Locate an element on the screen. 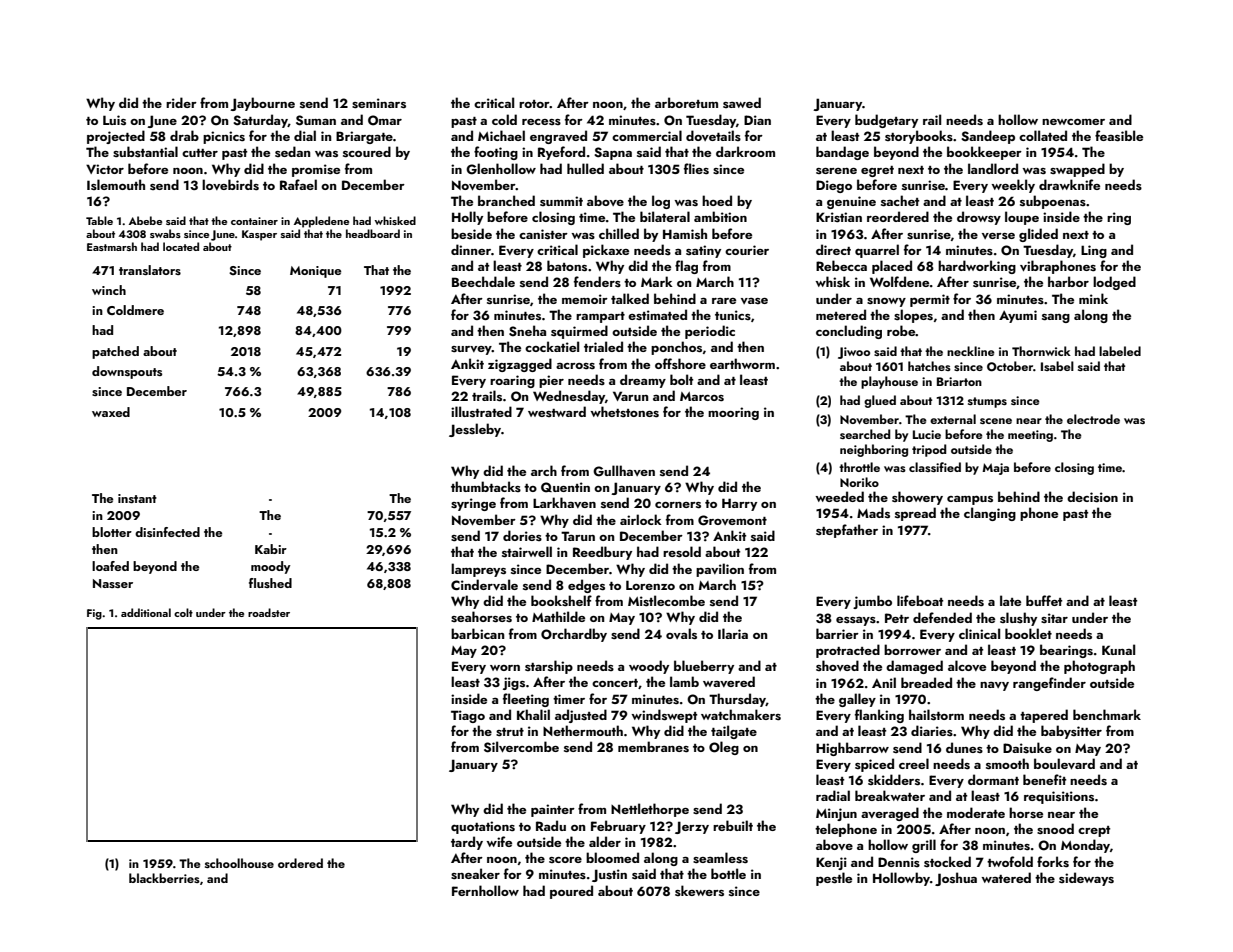 This screenshot has width=1233, height=952. chilled is located at coordinates (619, 233).
